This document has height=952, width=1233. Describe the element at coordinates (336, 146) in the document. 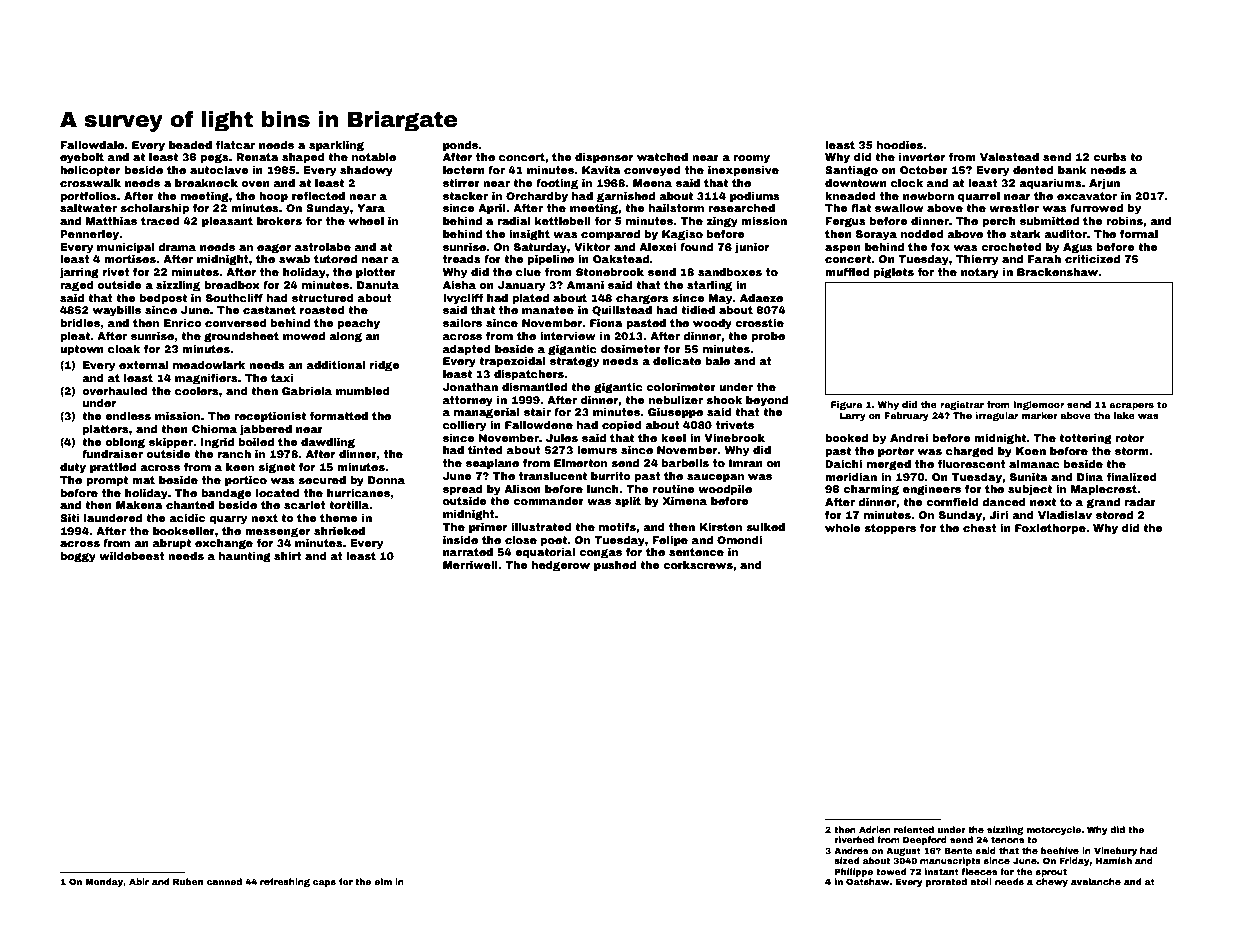

I see `sparkling` at that location.
